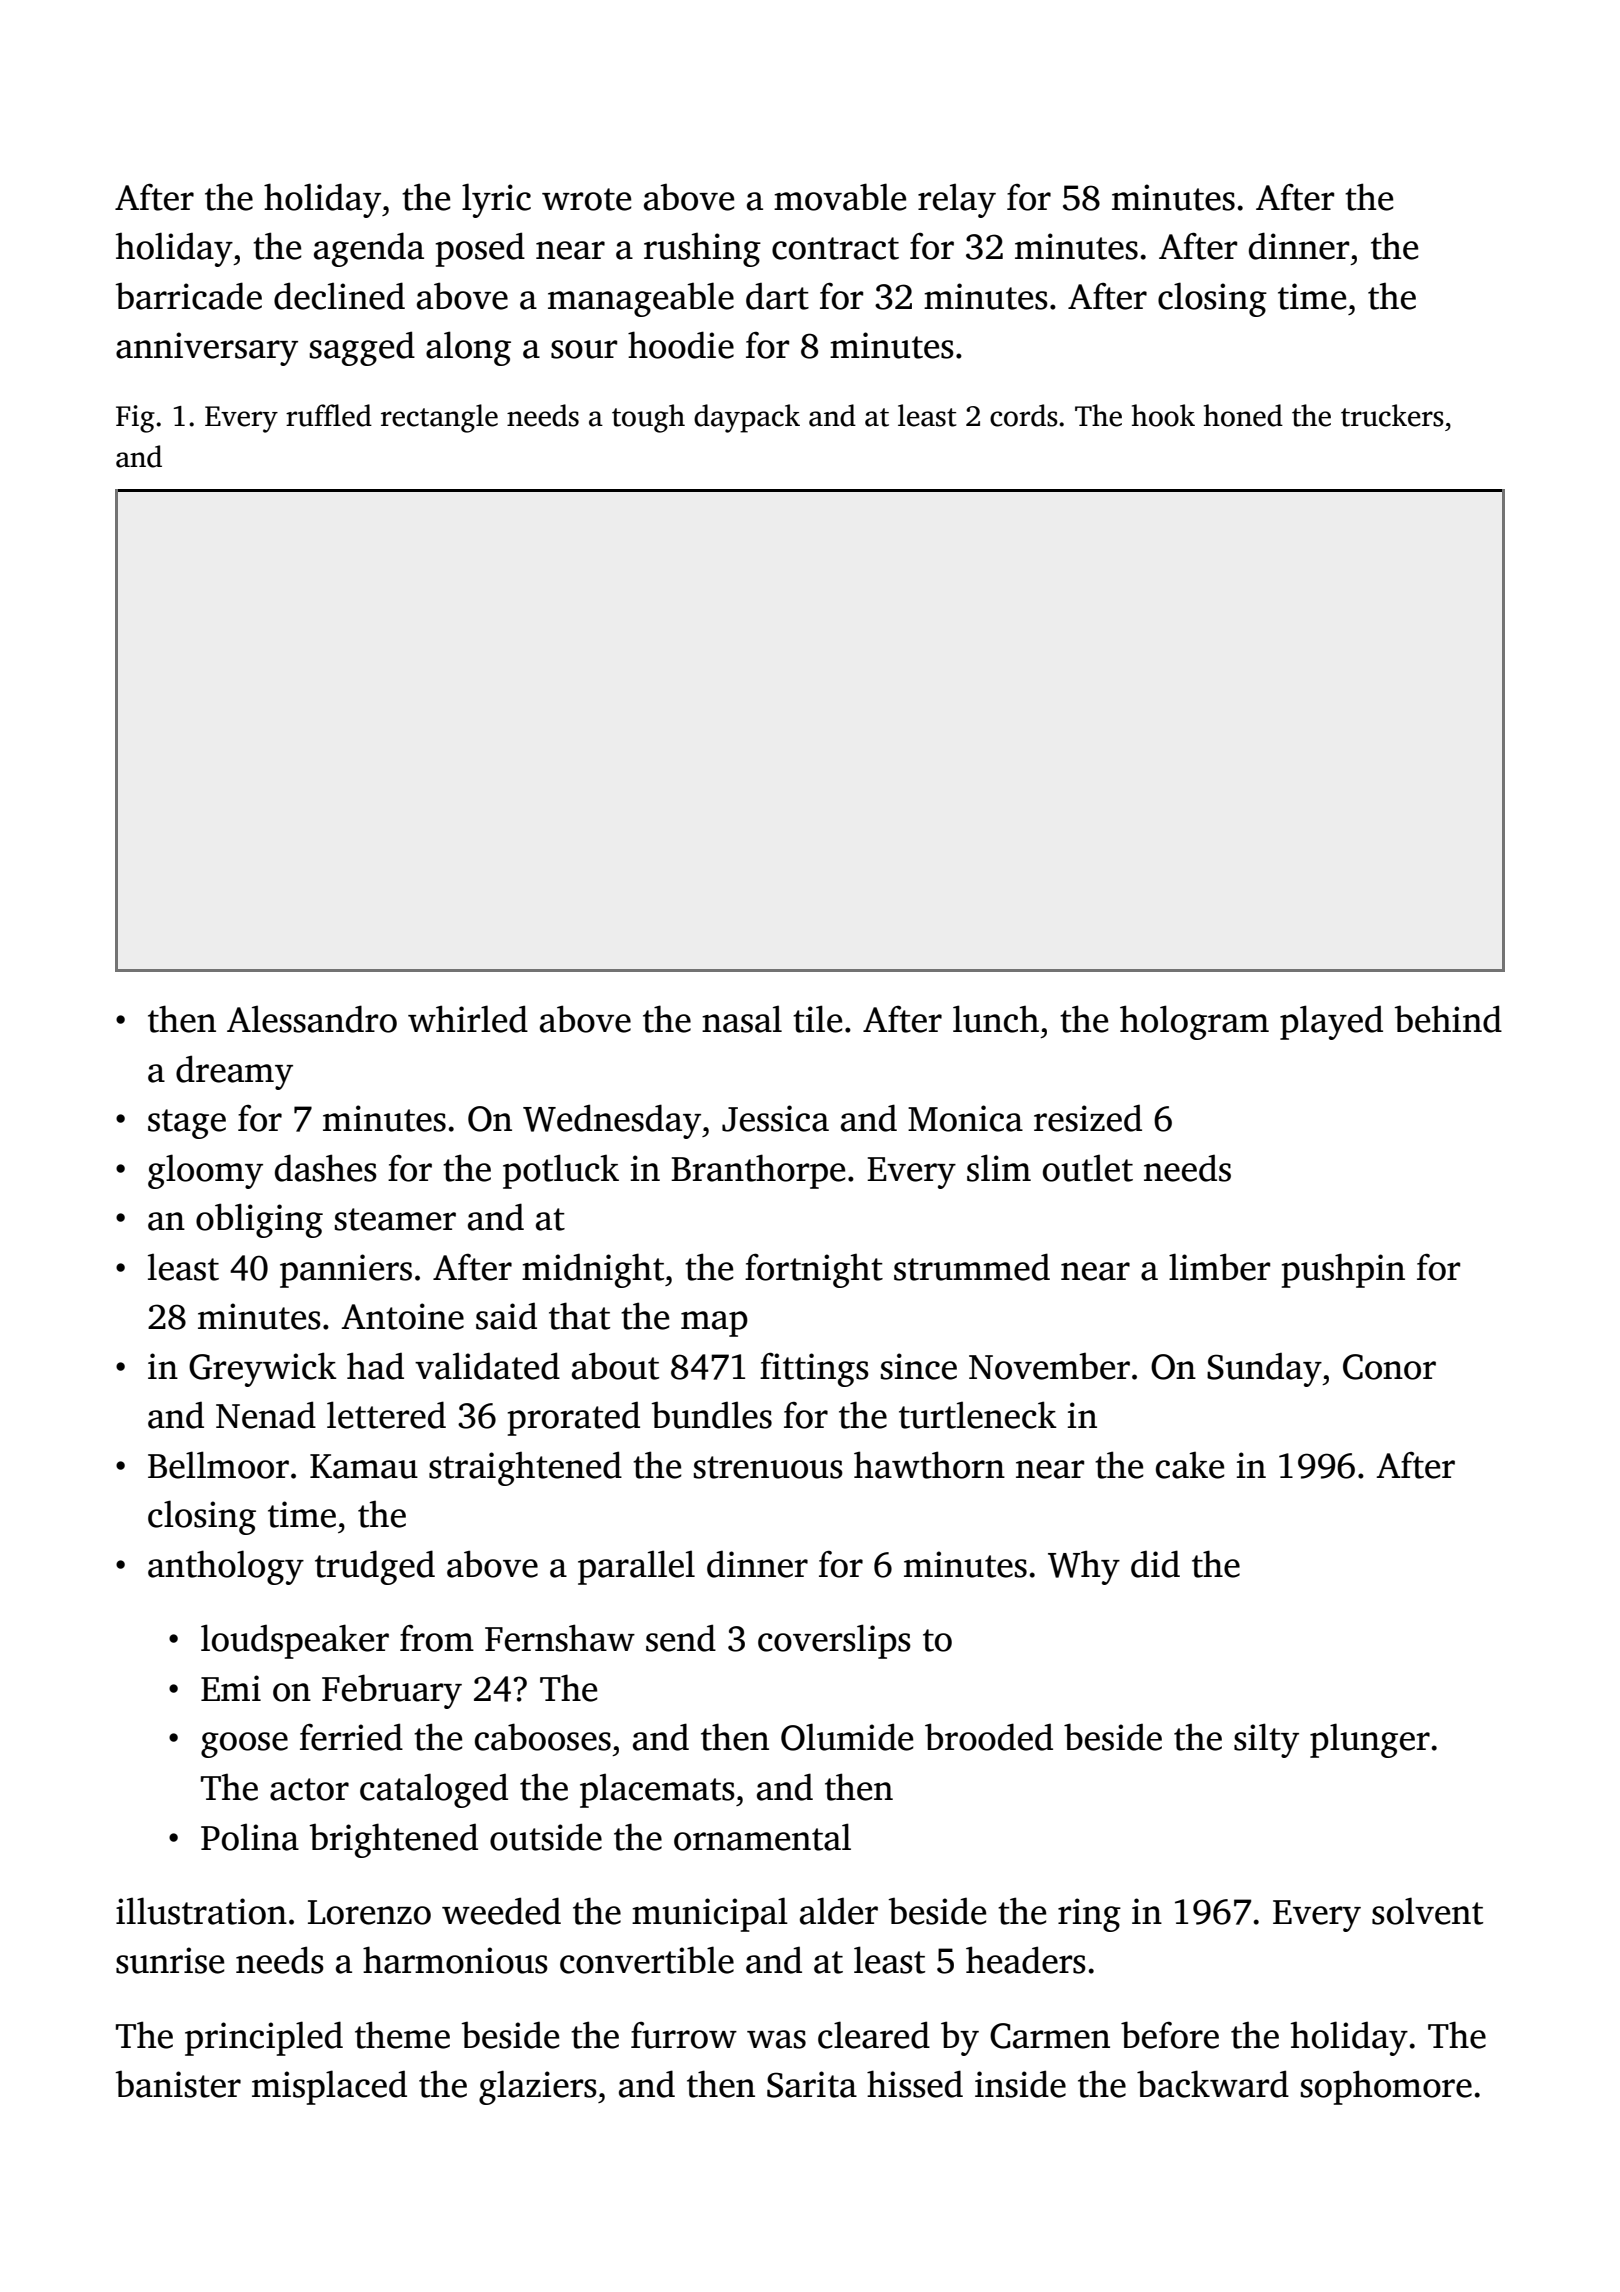 The height and width of the image is (2292, 1620). What do you see at coordinates (1331, 1022) in the image?
I see `played` at bounding box center [1331, 1022].
